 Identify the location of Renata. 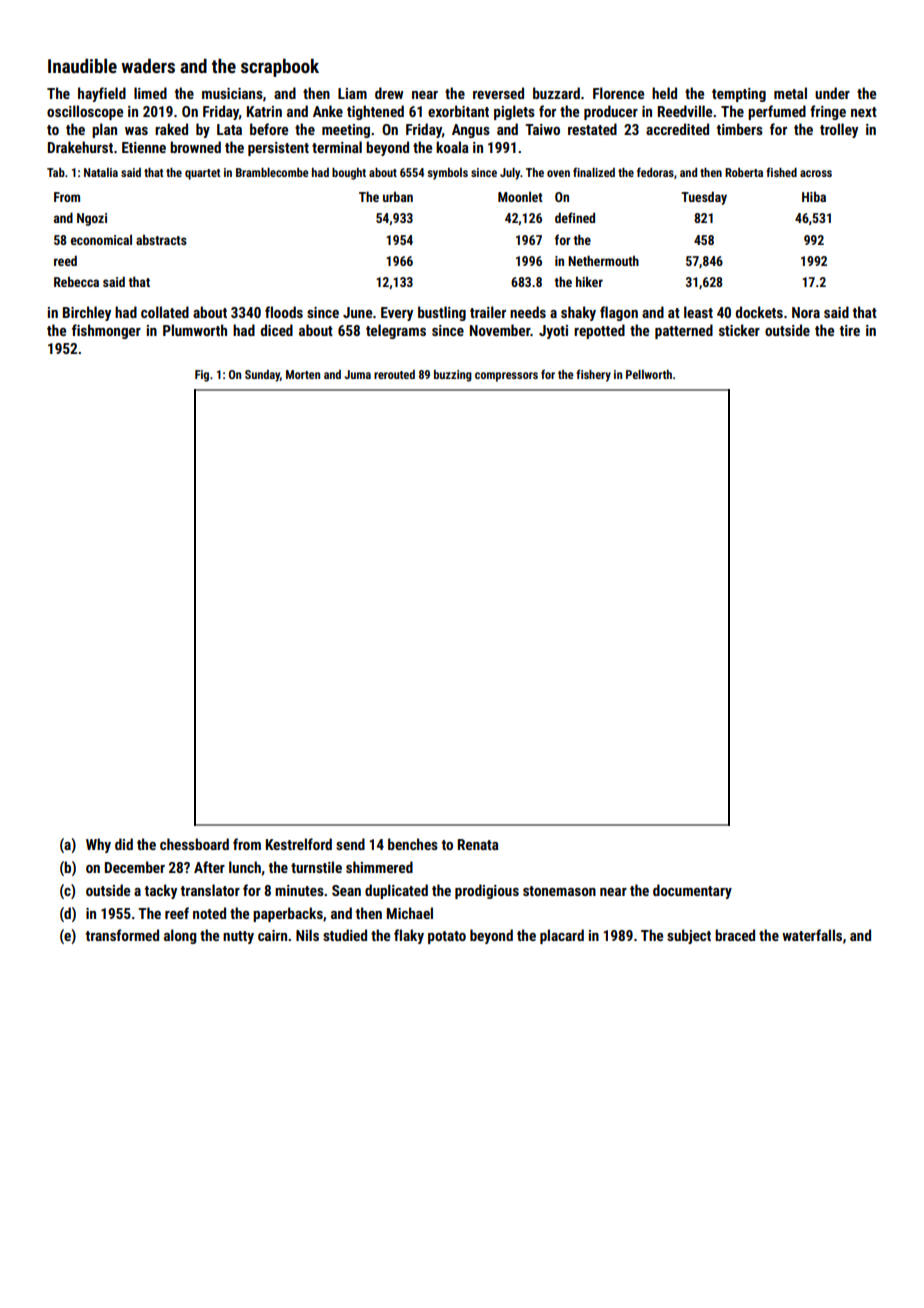
(478, 844).
